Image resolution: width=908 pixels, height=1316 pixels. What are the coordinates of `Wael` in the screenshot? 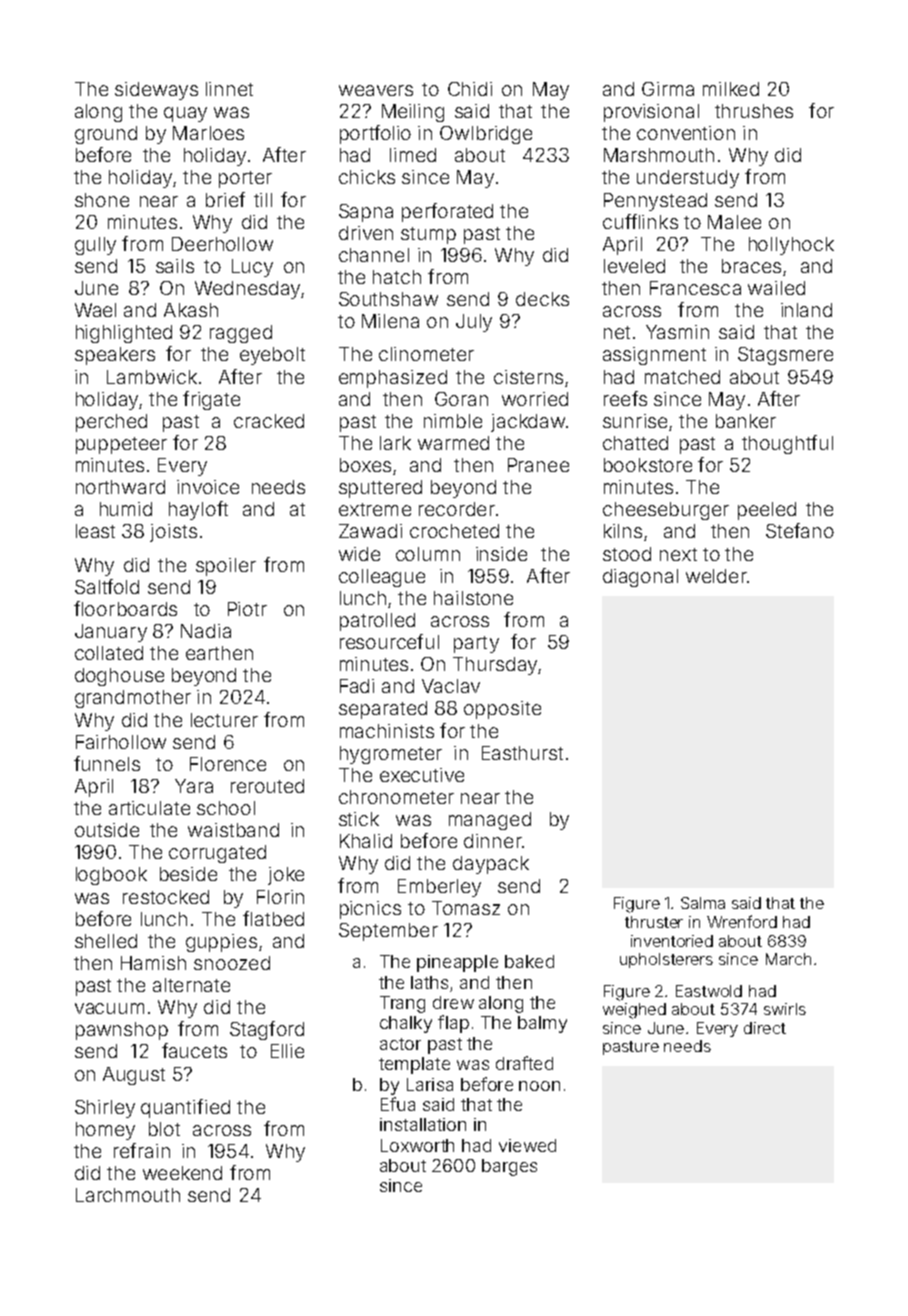 It's located at (95, 310).
